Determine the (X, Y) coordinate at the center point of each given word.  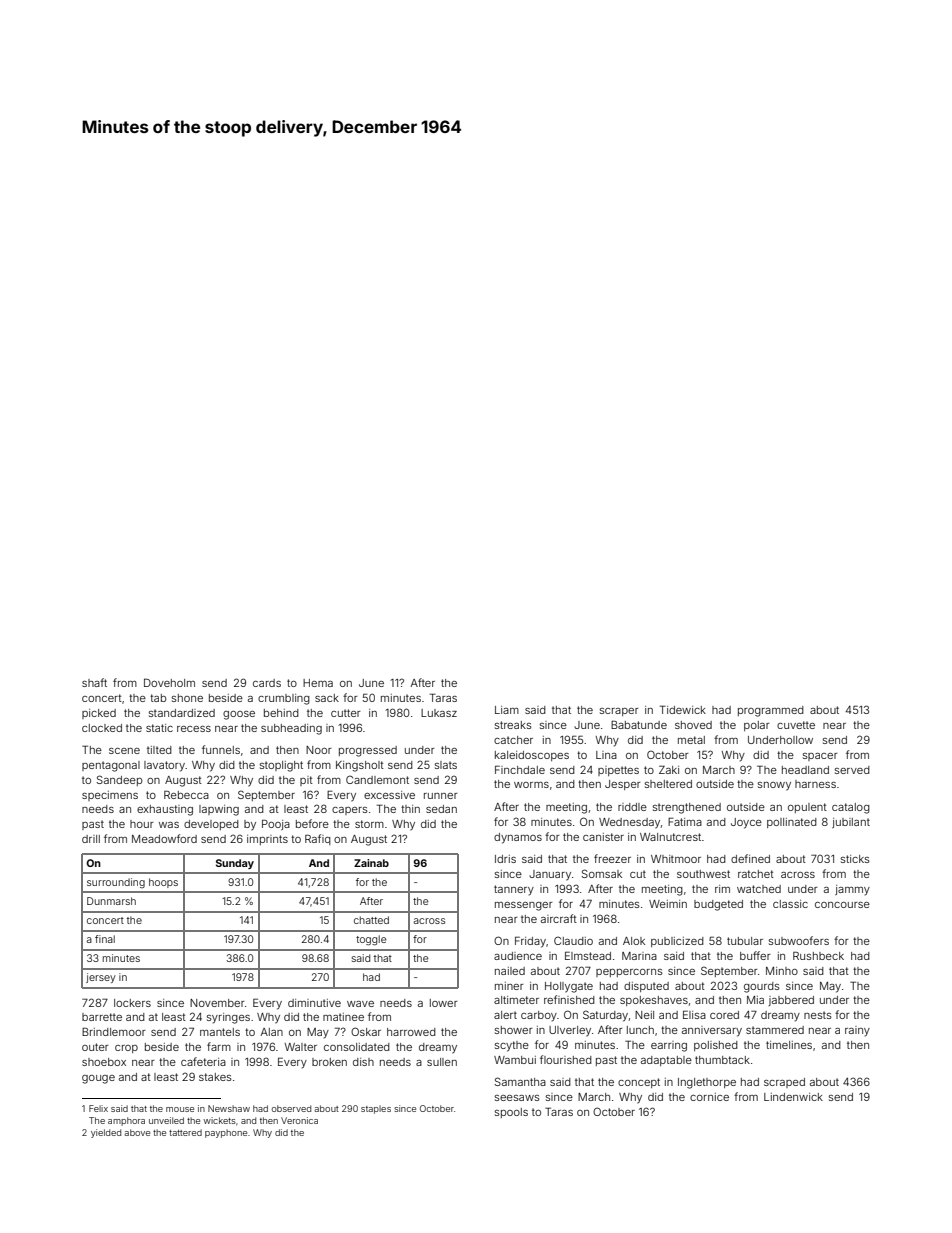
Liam (507, 710)
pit (306, 781)
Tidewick (683, 709)
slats (446, 765)
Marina (639, 956)
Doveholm (169, 682)
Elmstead (588, 955)
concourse (842, 905)
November (217, 1003)
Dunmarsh (111, 901)
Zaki (669, 769)
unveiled (166, 1120)
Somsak (602, 873)
